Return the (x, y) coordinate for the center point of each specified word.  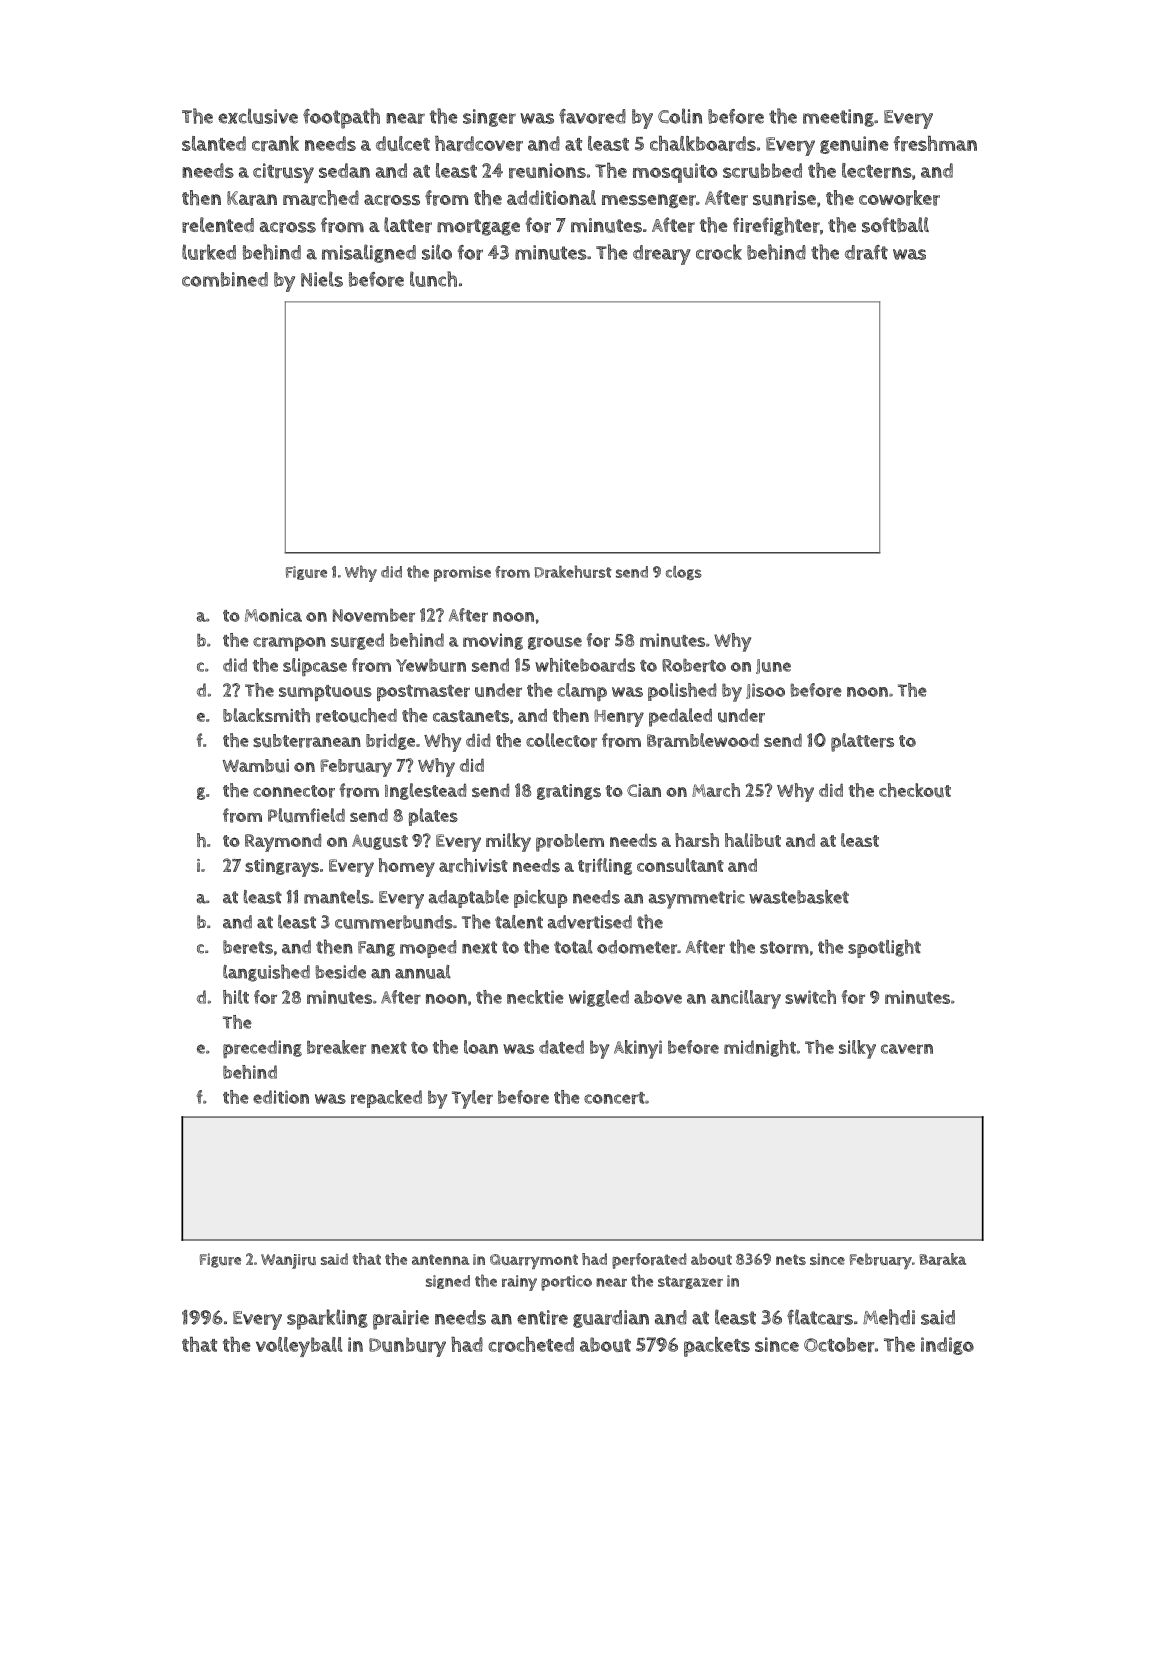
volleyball (299, 1347)
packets (717, 1347)
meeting (838, 118)
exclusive (258, 116)
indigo (947, 1346)
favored (592, 116)
